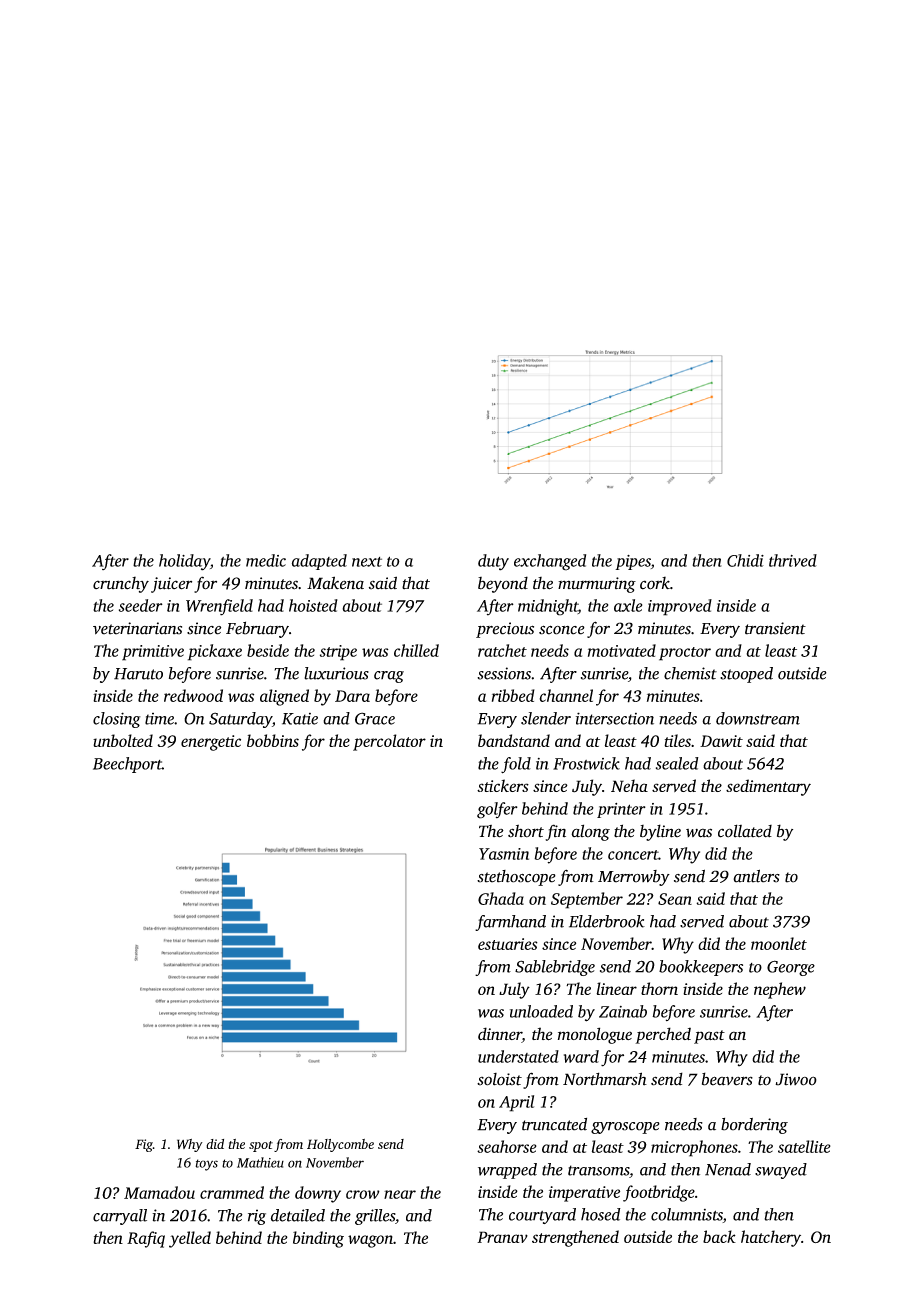  Describe the element at coordinates (504, 673) in the document. I see `sessions` at that location.
